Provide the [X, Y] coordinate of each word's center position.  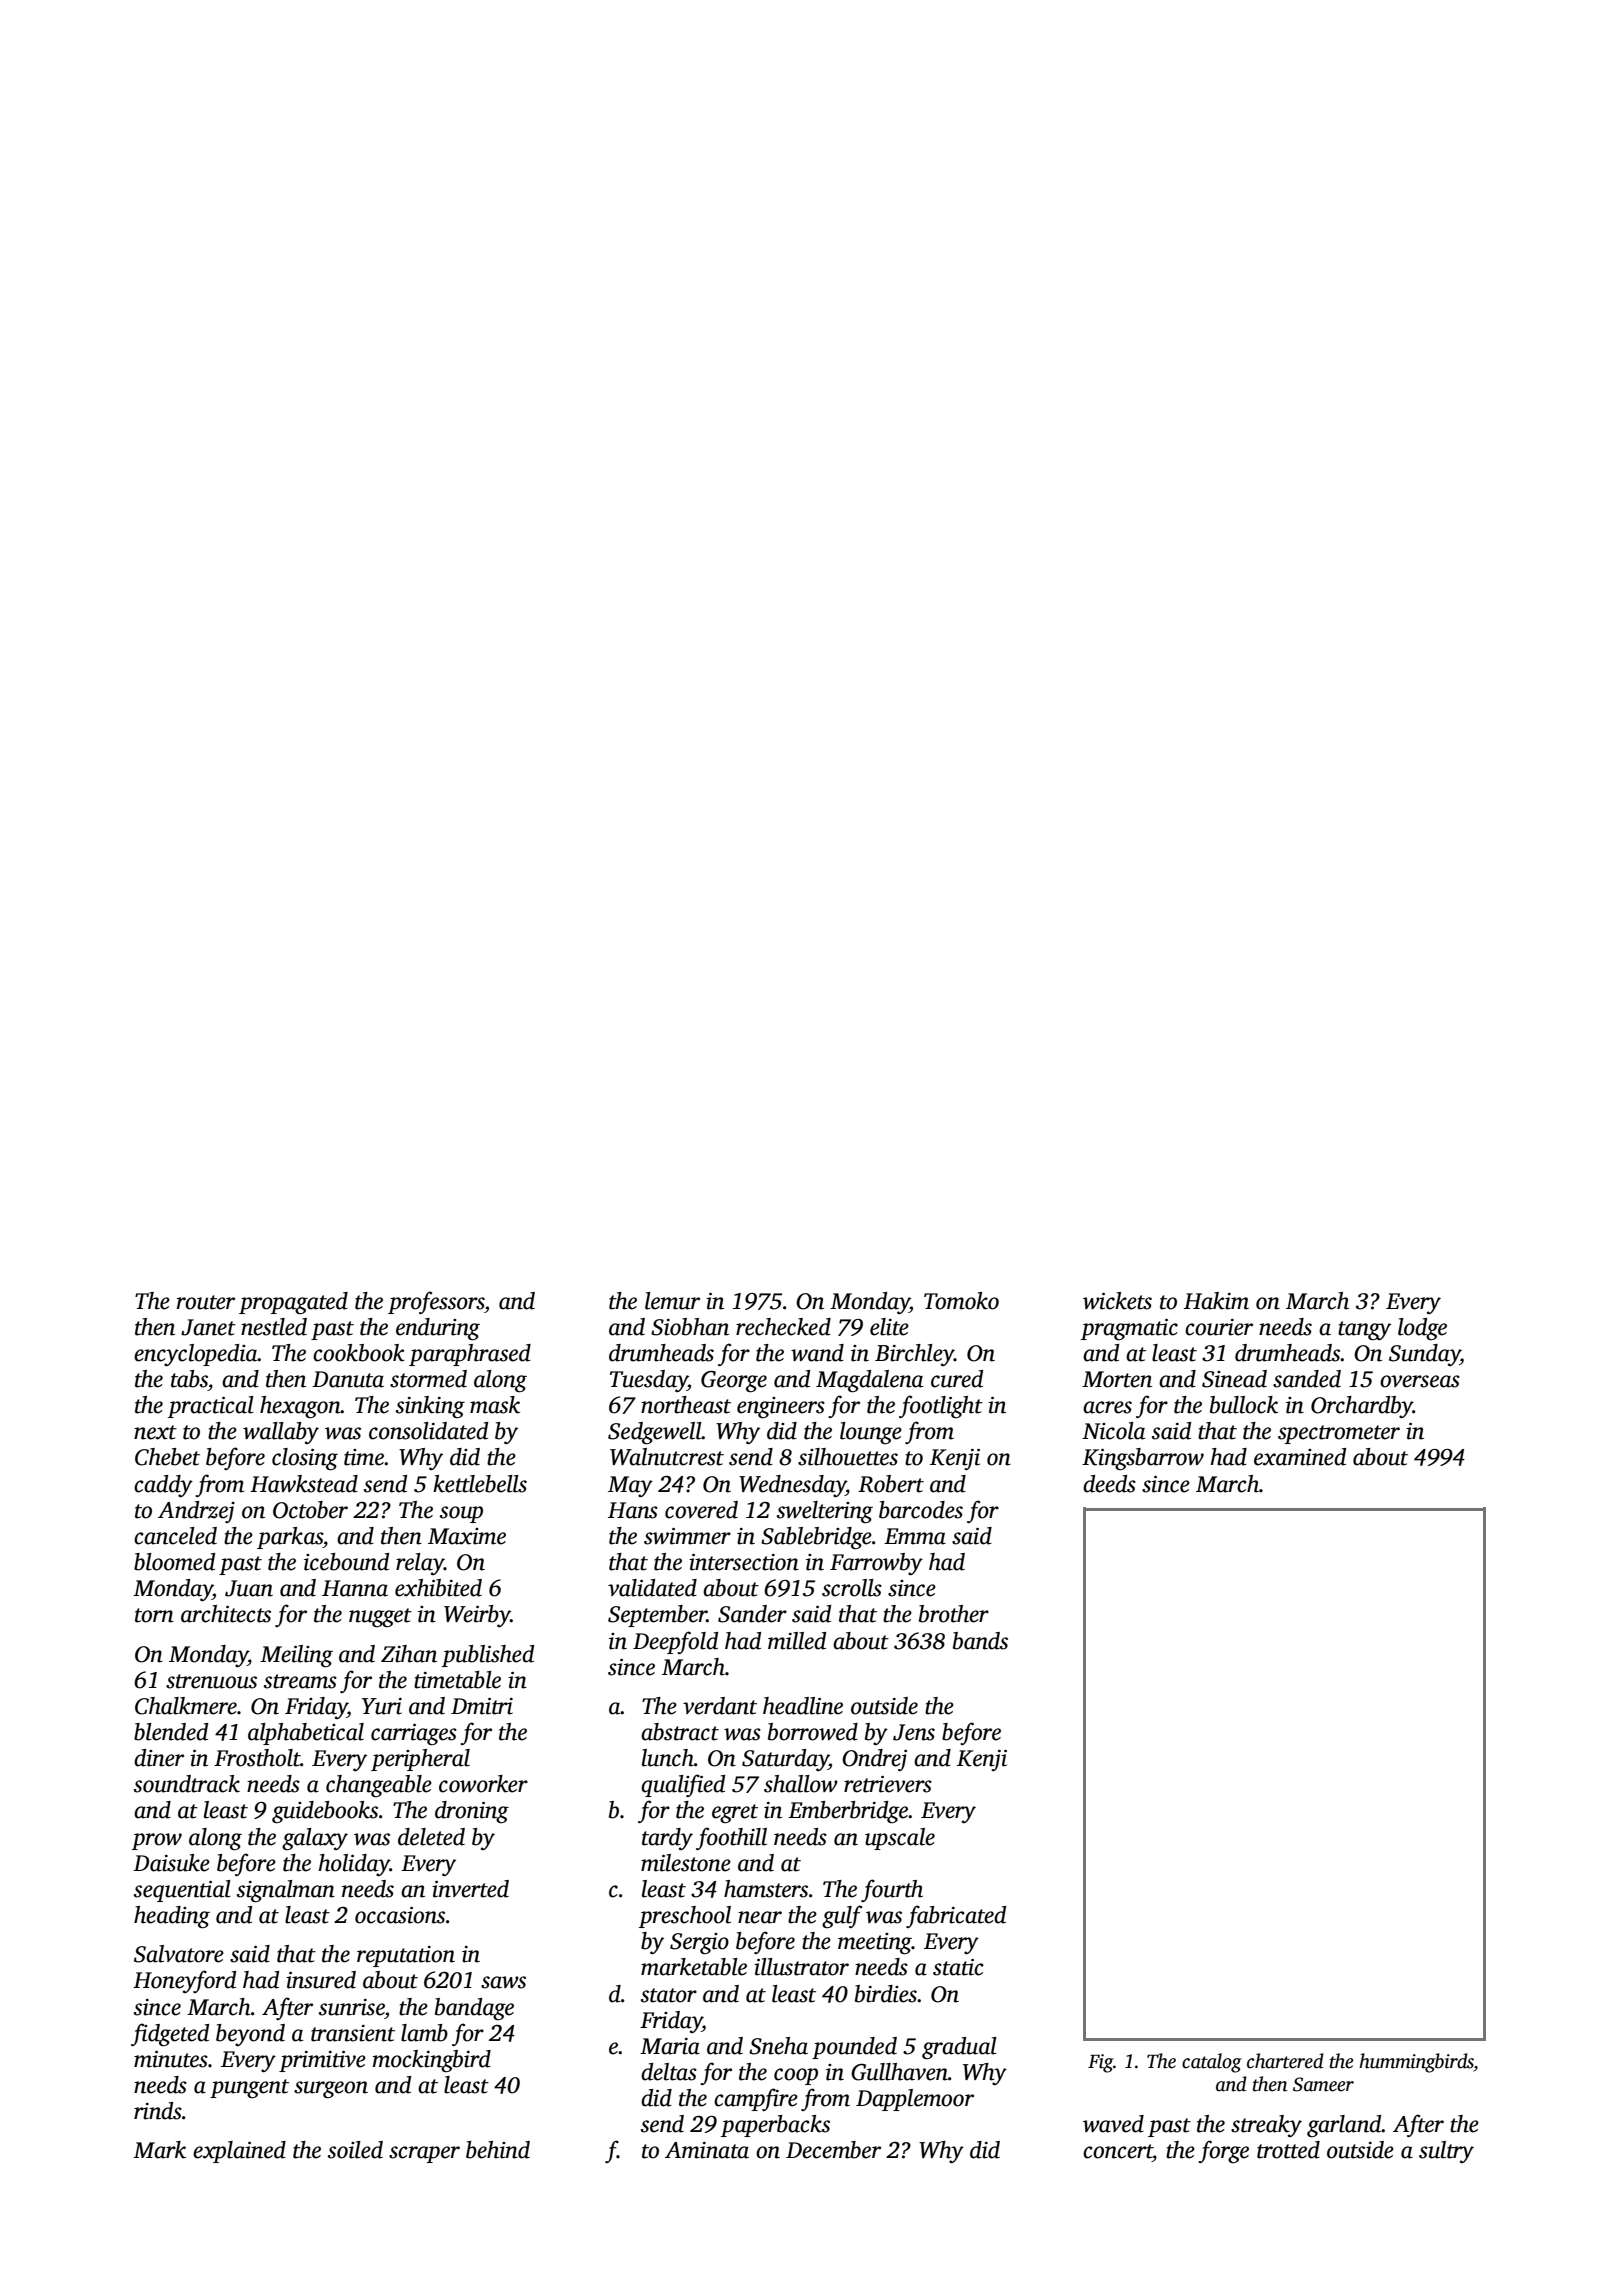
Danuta [348, 1379]
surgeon [331, 2090]
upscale [900, 1839]
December [833, 2150]
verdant [720, 1706]
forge [1223, 2151]
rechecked [783, 1327]
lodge [1422, 1329]
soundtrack [187, 1784]
